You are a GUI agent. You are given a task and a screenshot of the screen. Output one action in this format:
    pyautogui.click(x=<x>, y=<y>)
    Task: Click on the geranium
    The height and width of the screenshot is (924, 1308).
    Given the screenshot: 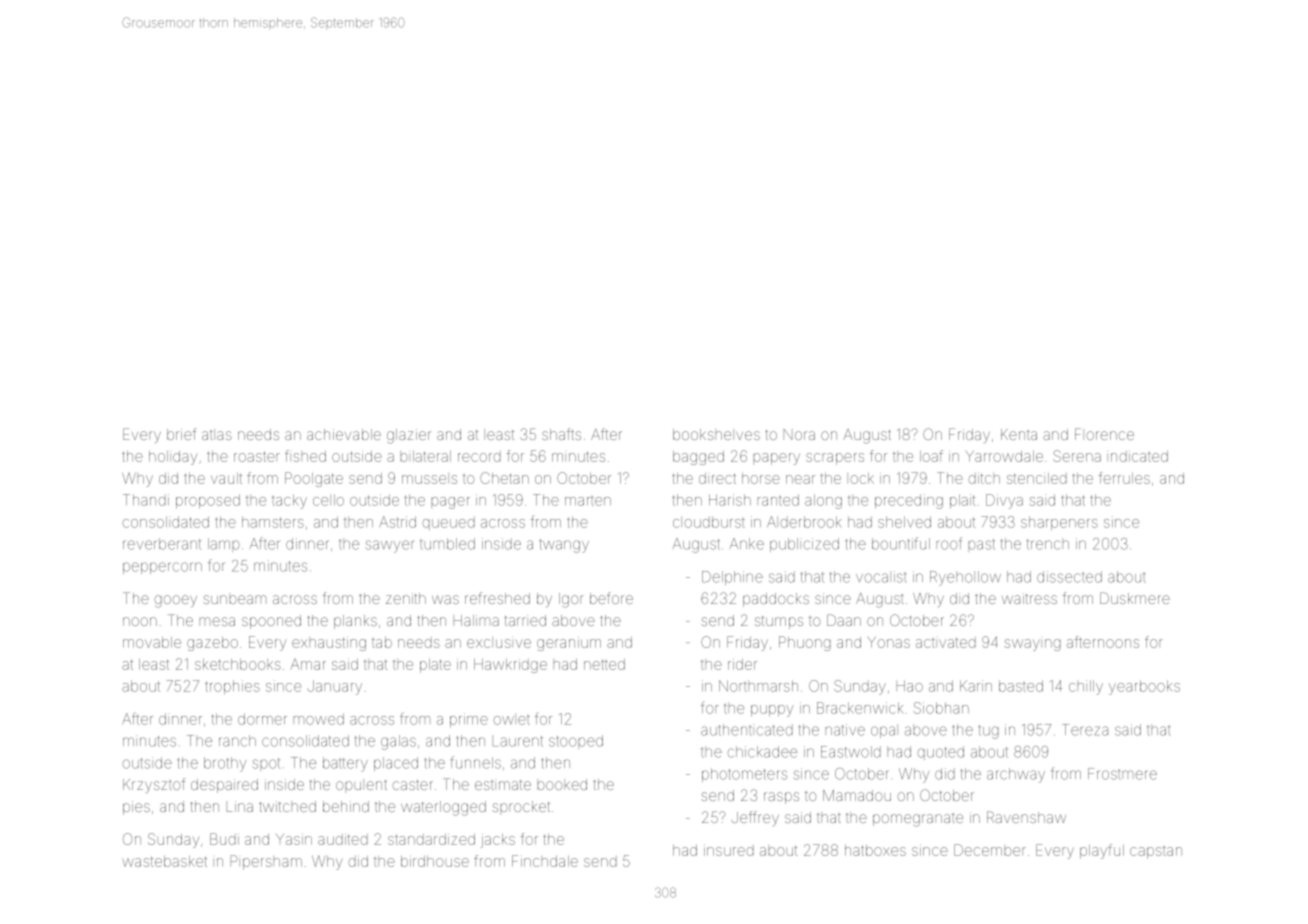 What is the action you would take?
    pyautogui.click(x=569, y=645)
